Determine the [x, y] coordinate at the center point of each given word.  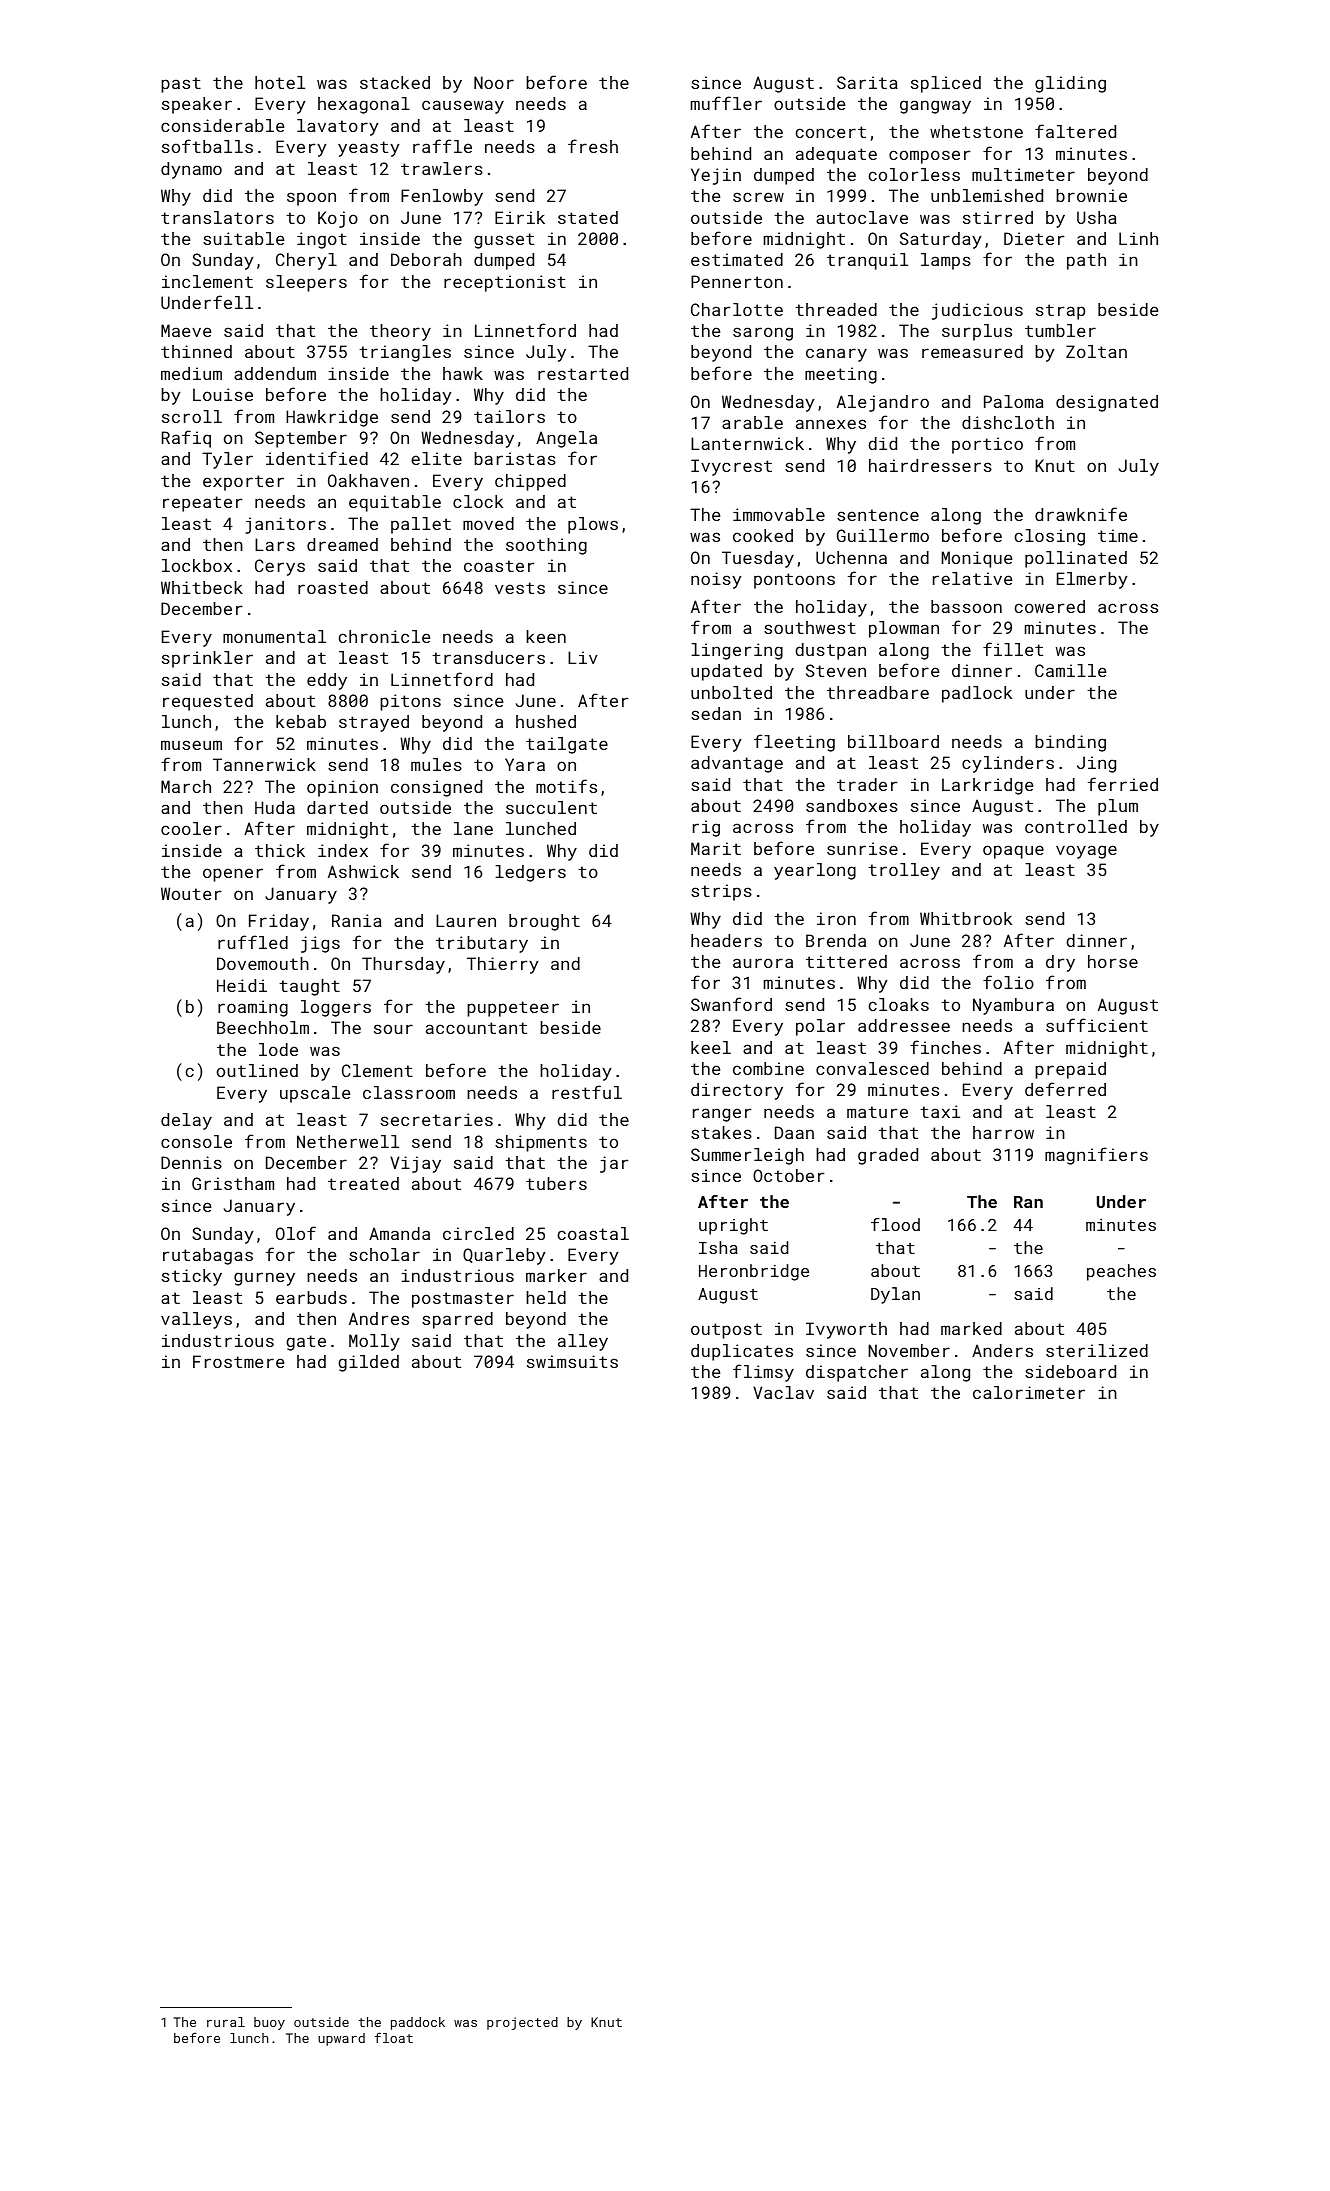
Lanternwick [747, 443]
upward [341, 2039]
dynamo [191, 170]
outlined [257, 1070]
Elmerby [1092, 580]
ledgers [530, 873]
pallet [421, 525]
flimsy [763, 1373]
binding [1070, 743]
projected [522, 2023]
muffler [726, 103]
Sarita [867, 82]
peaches [1121, 1272]
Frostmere [238, 1361]
